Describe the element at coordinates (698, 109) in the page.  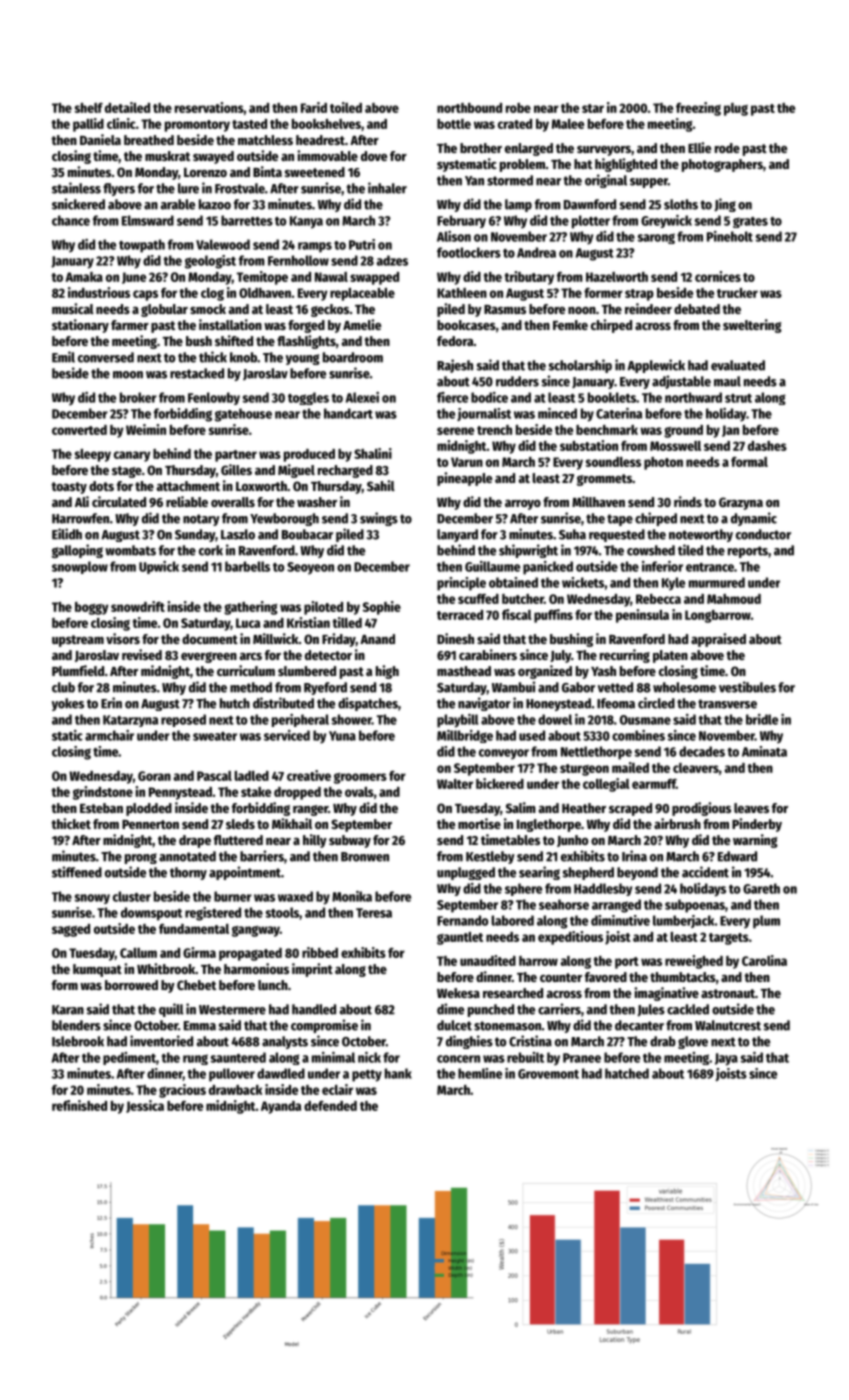
I see `freezing` at that location.
